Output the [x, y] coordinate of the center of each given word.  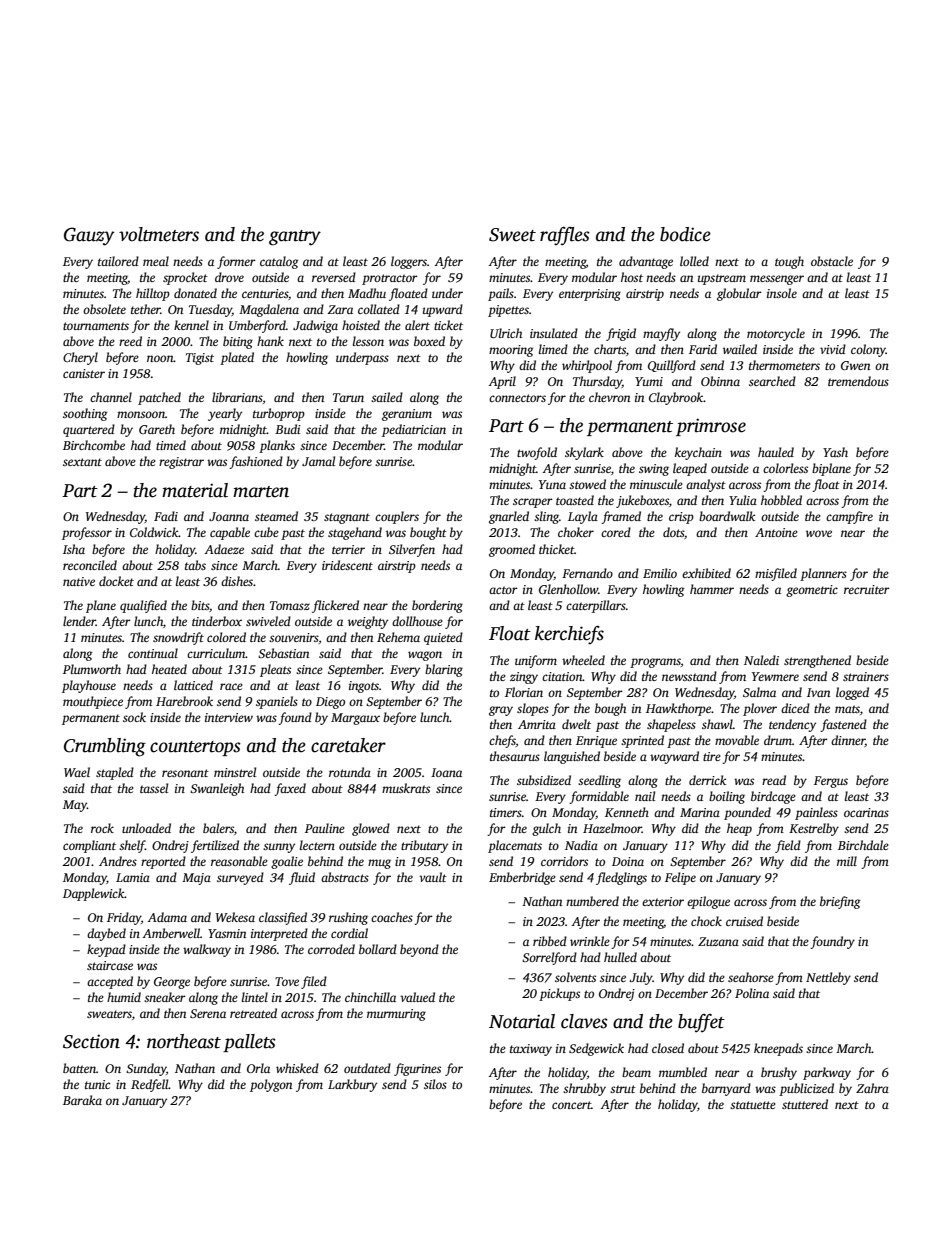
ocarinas [866, 812]
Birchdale [863, 845]
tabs [195, 565]
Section [91, 1041]
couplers [397, 517]
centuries [265, 293]
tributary [424, 846]
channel [111, 397]
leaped [690, 469]
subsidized [544, 780]
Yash [835, 452]
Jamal [318, 461]
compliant [89, 846]
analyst [706, 485]
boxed [429, 341]
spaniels [277, 702]
